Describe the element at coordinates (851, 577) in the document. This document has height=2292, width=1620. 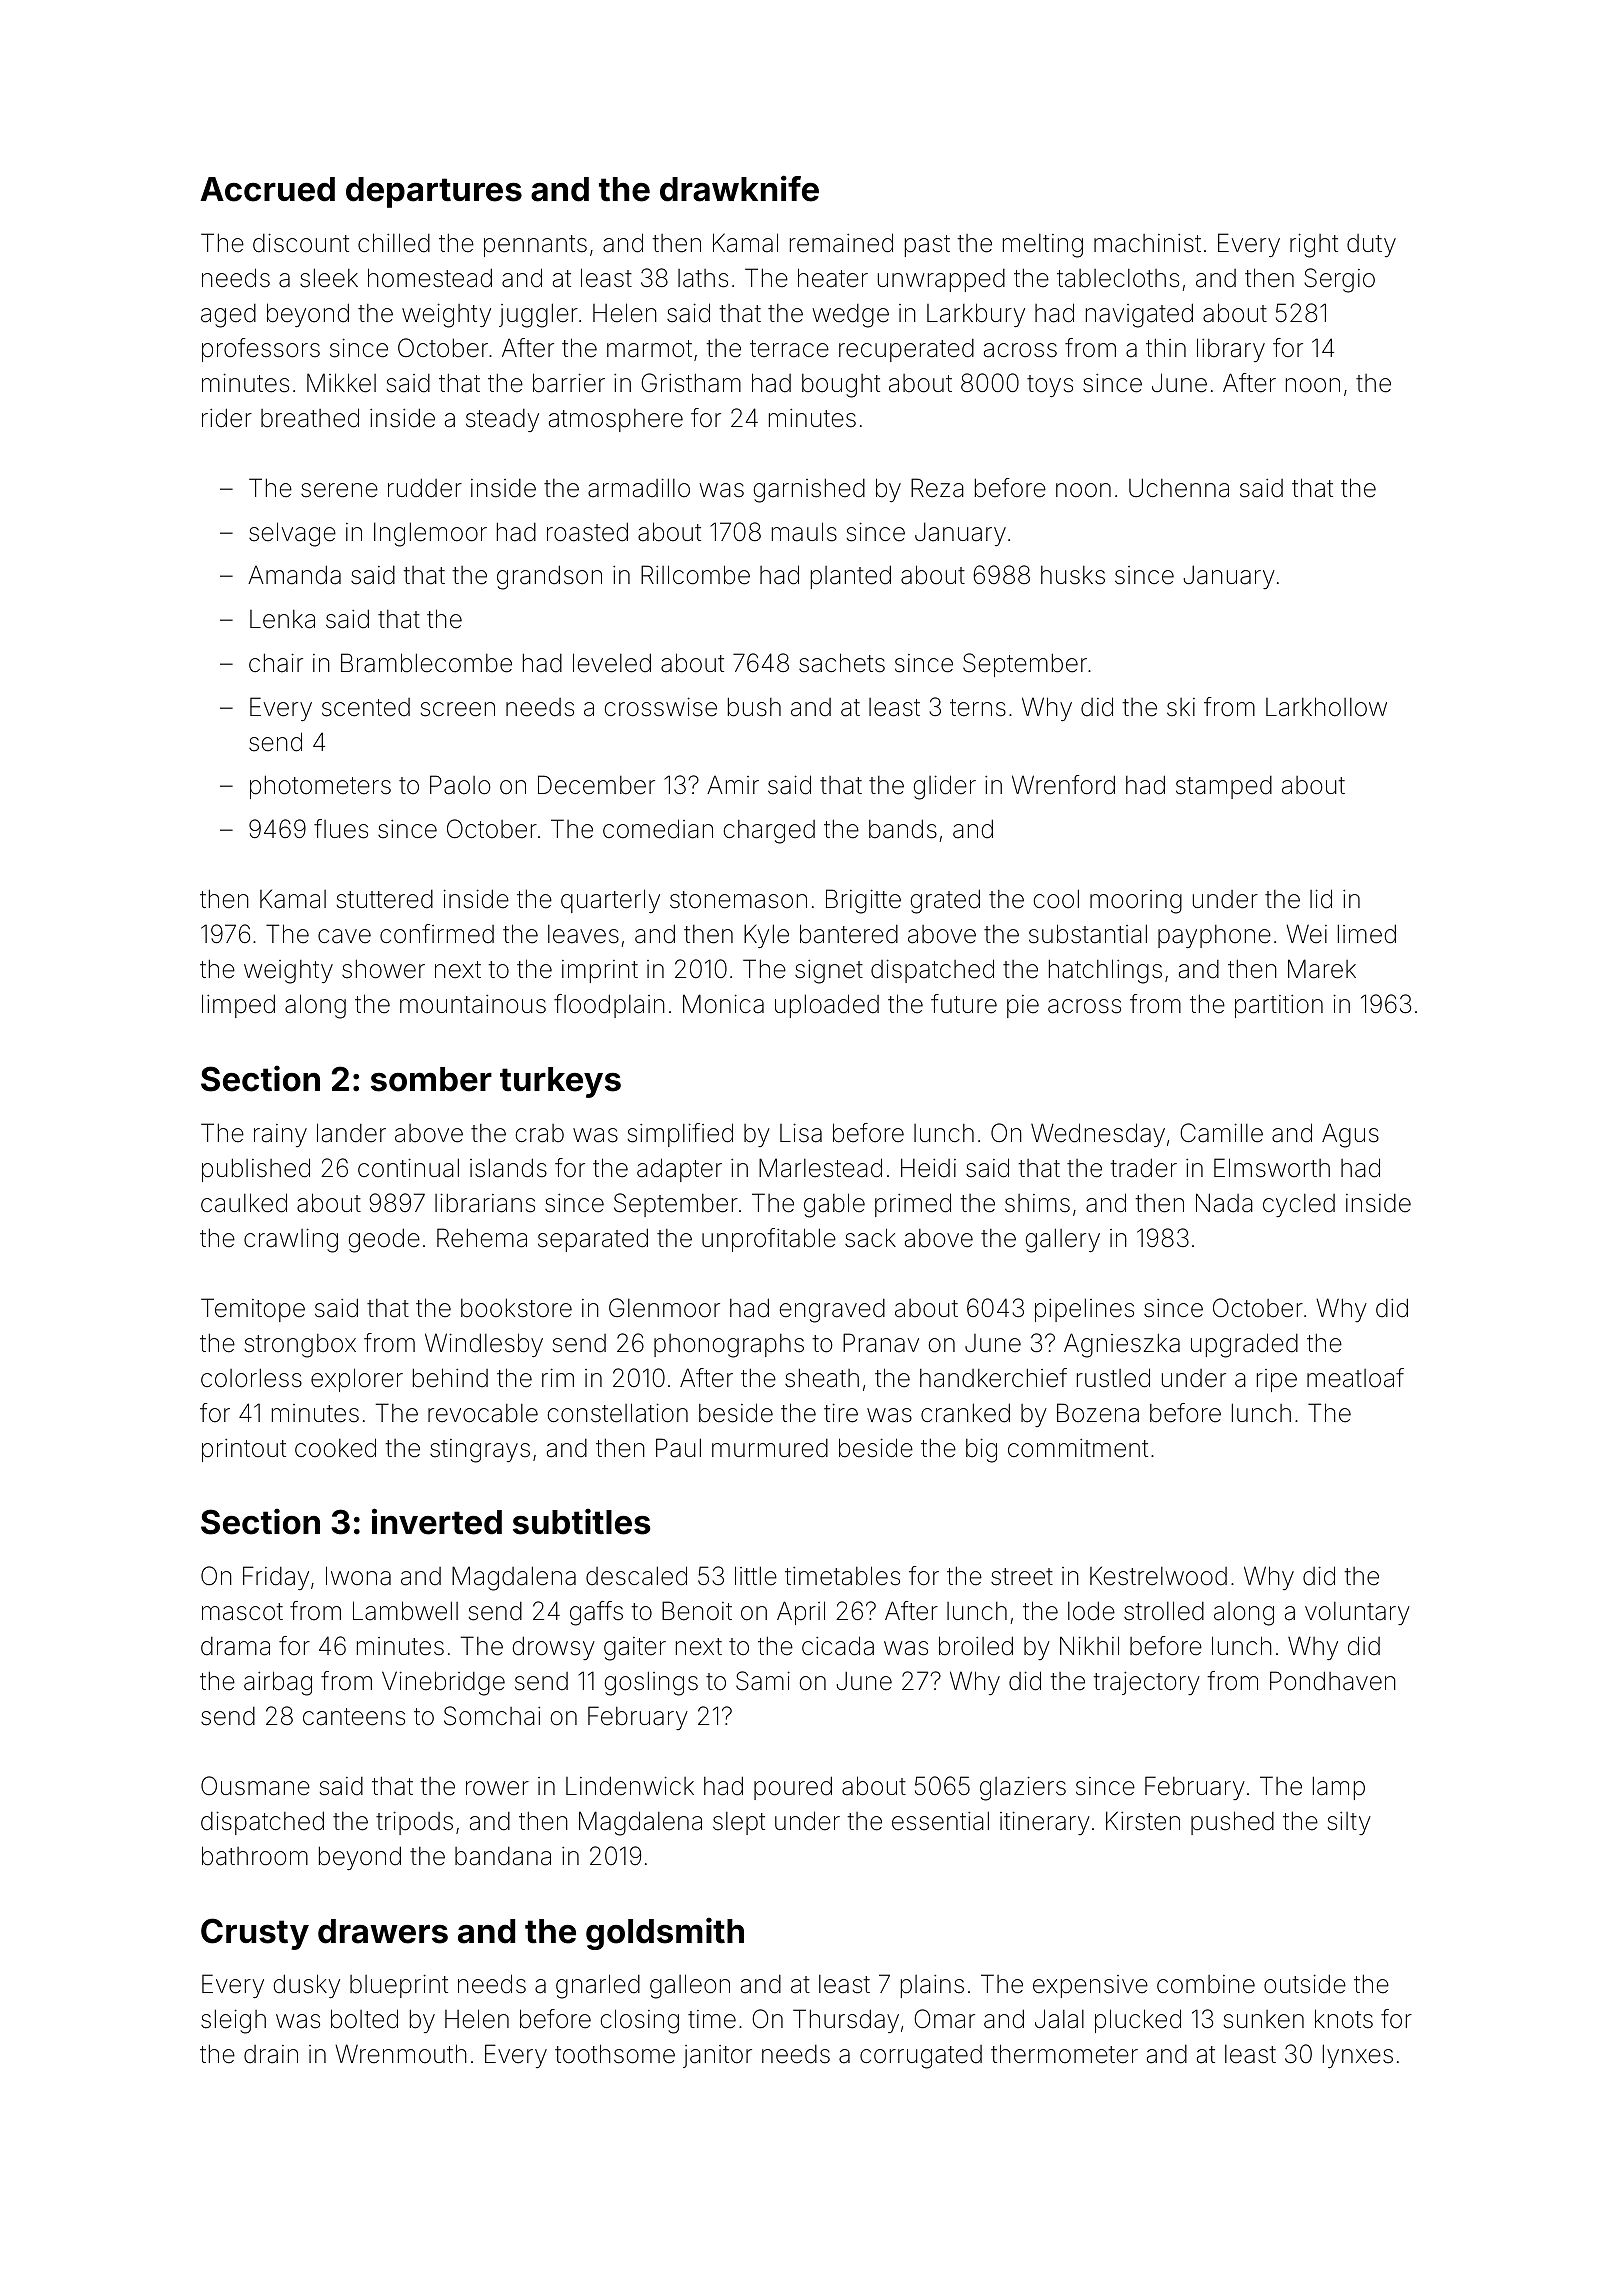
I see `planted` at that location.
